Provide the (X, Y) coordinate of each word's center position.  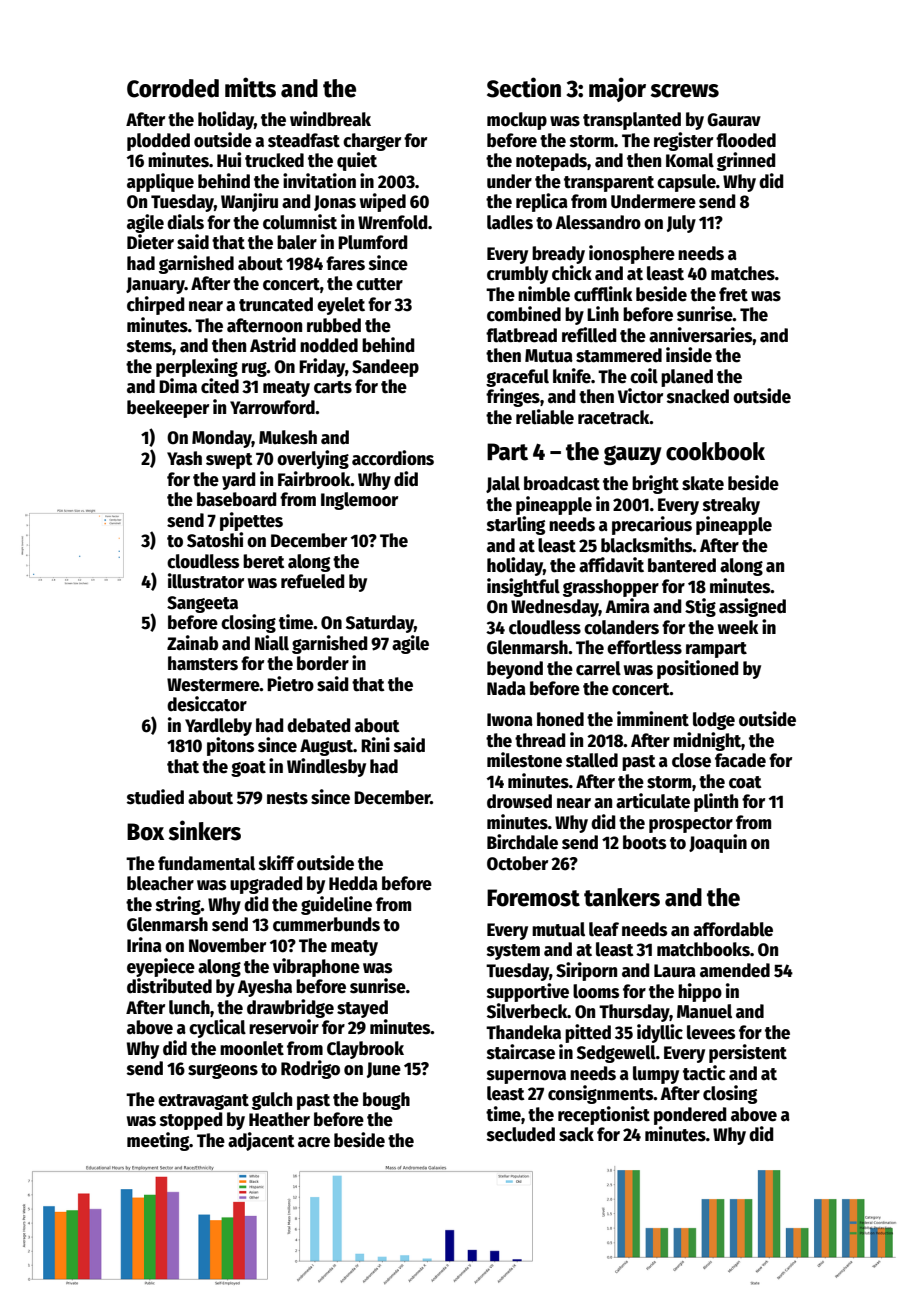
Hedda (353, 883)
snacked (698, 396)
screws (684, 91)
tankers (622, 897)
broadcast (562, 483)
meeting (158, 1141)
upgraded (266, 885)
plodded (158, 142)
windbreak (330, 119)
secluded (521, 1134)
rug (254, 369)
